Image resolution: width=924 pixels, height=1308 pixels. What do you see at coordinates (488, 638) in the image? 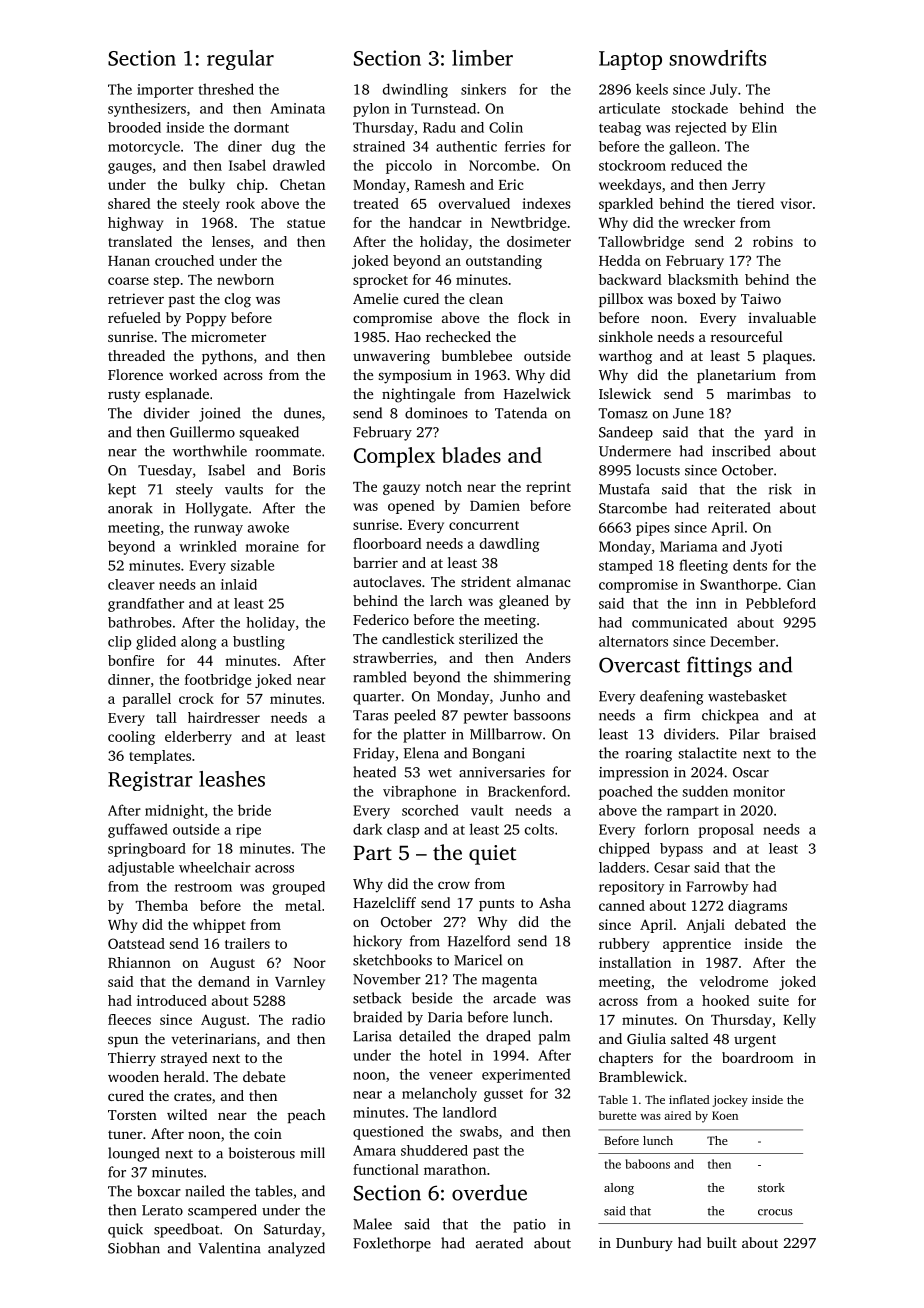
I see `sterilized` at bounding box center [488, 638].
